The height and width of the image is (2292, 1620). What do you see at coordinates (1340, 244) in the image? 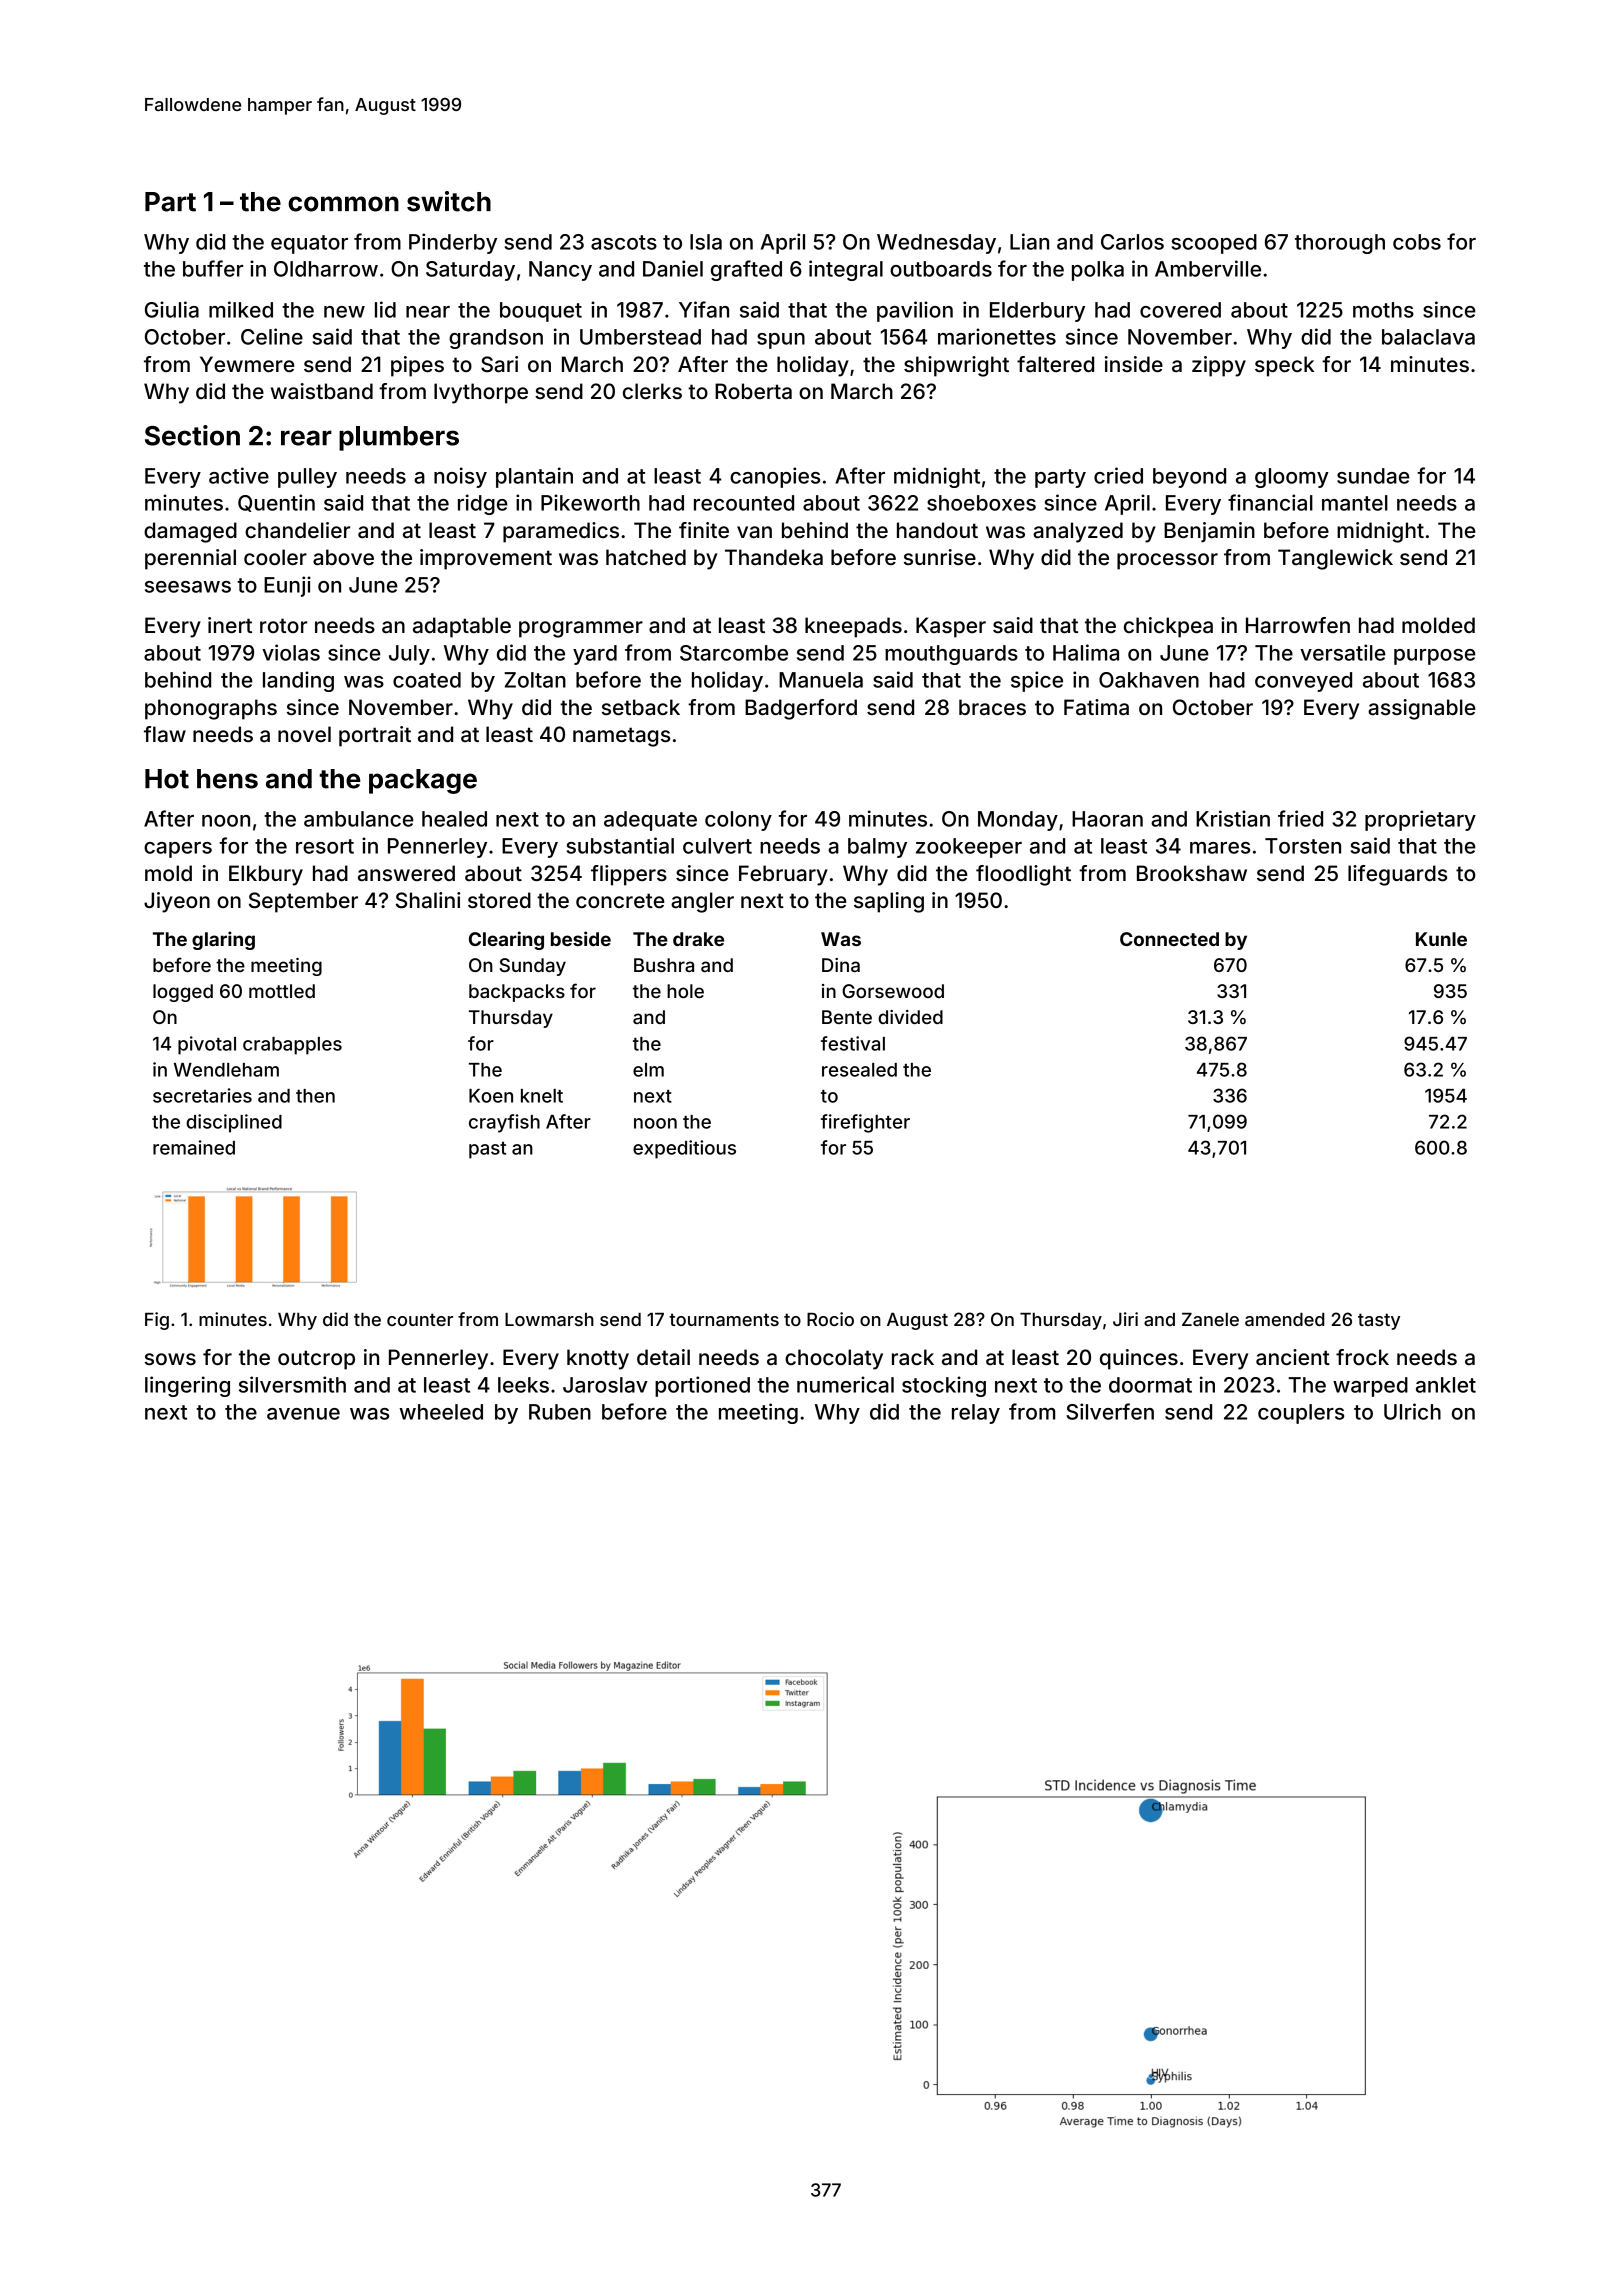
I see `thorough` at bounding box center [1340, 244].
